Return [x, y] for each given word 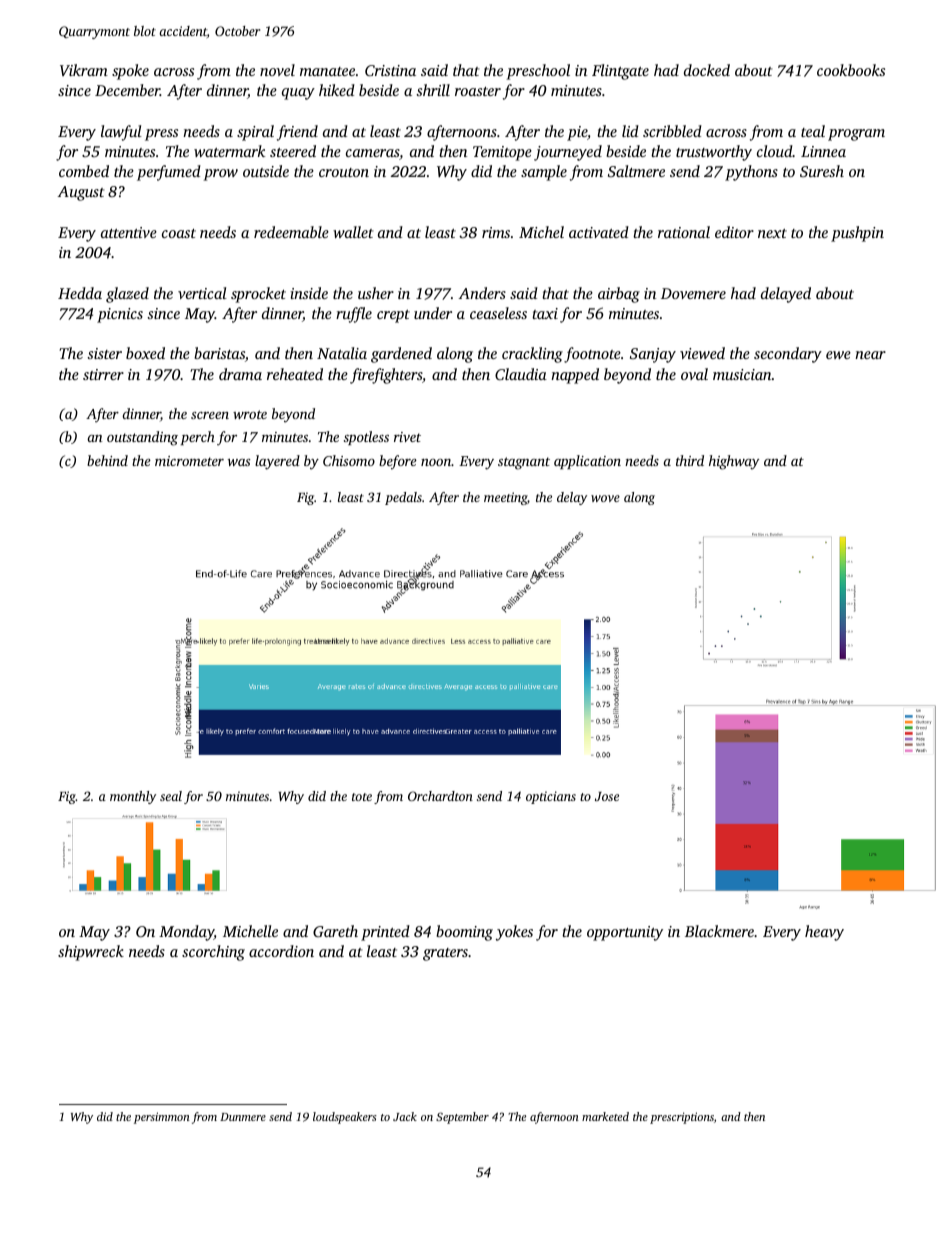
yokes [514, 933]
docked [707, 70]
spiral [255, 133]
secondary [788, 355]
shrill [433, 90]
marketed [605, 1116]
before [398, 462]
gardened [401, 355]
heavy [824, 933]
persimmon [162, 1118]
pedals [403, 498]
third [690, 460]
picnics [120, 315]
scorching [213, 953]
